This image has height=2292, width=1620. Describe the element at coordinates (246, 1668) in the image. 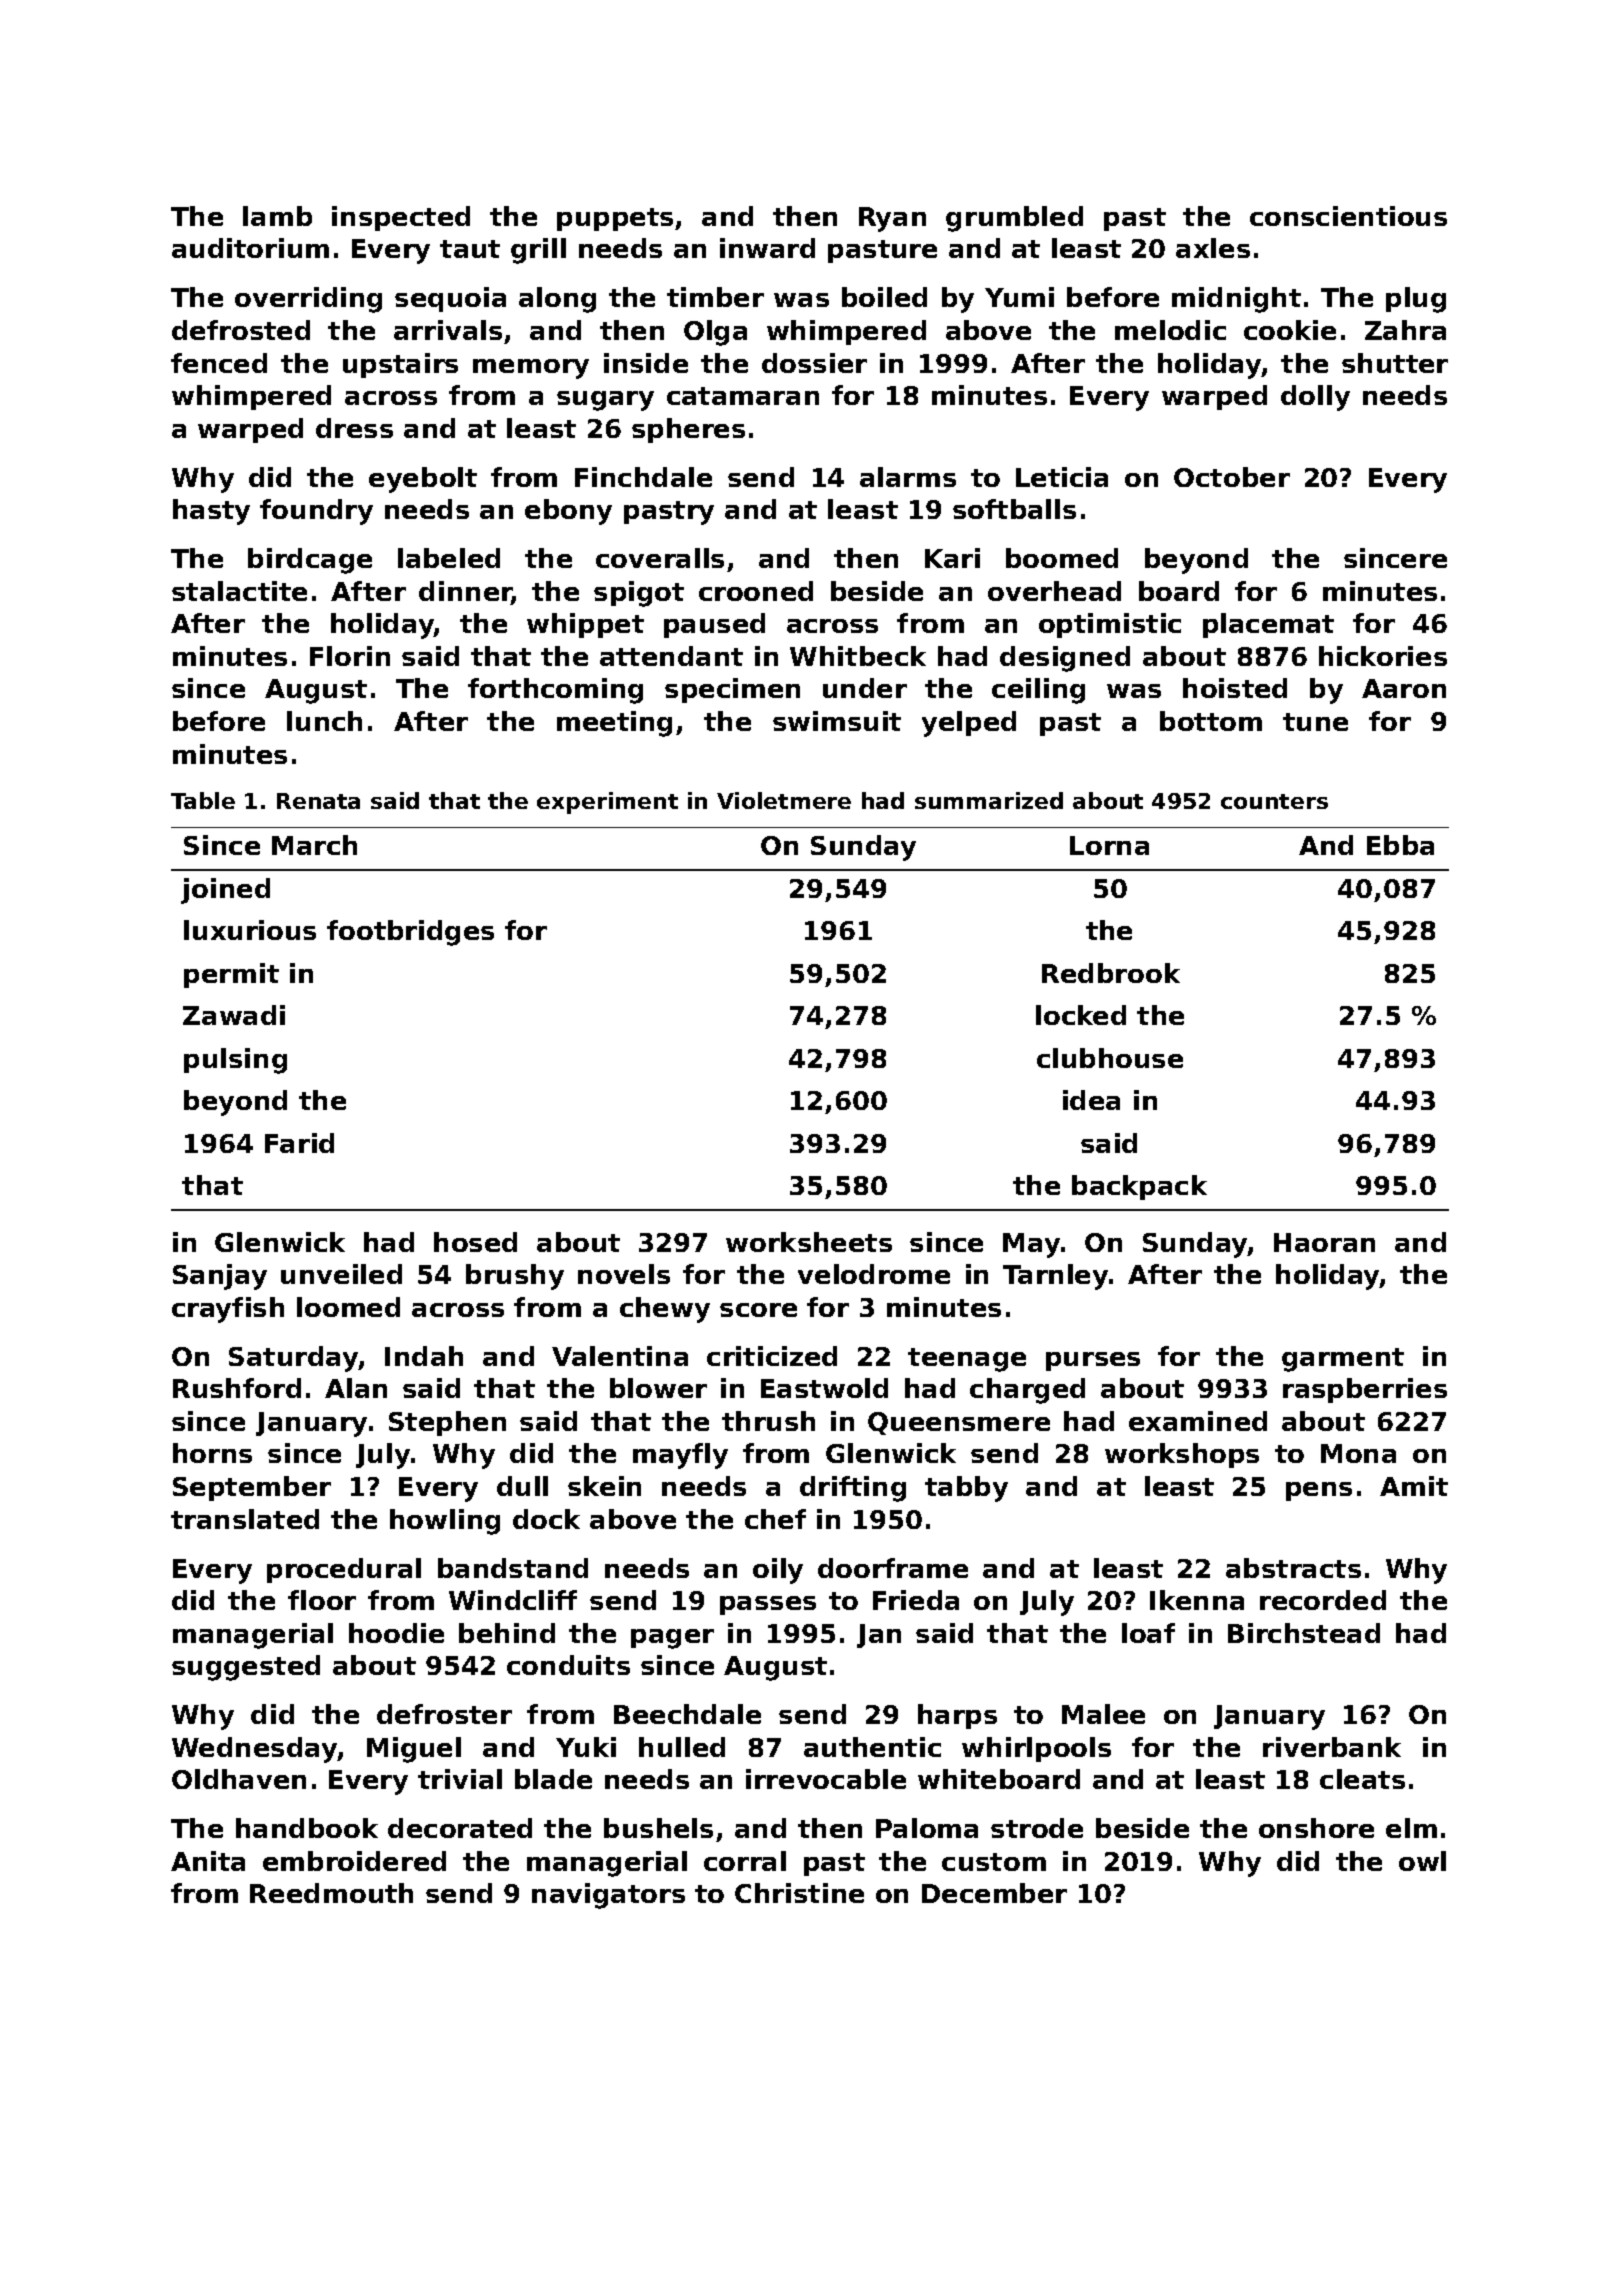

I see `suggested` at that location.
